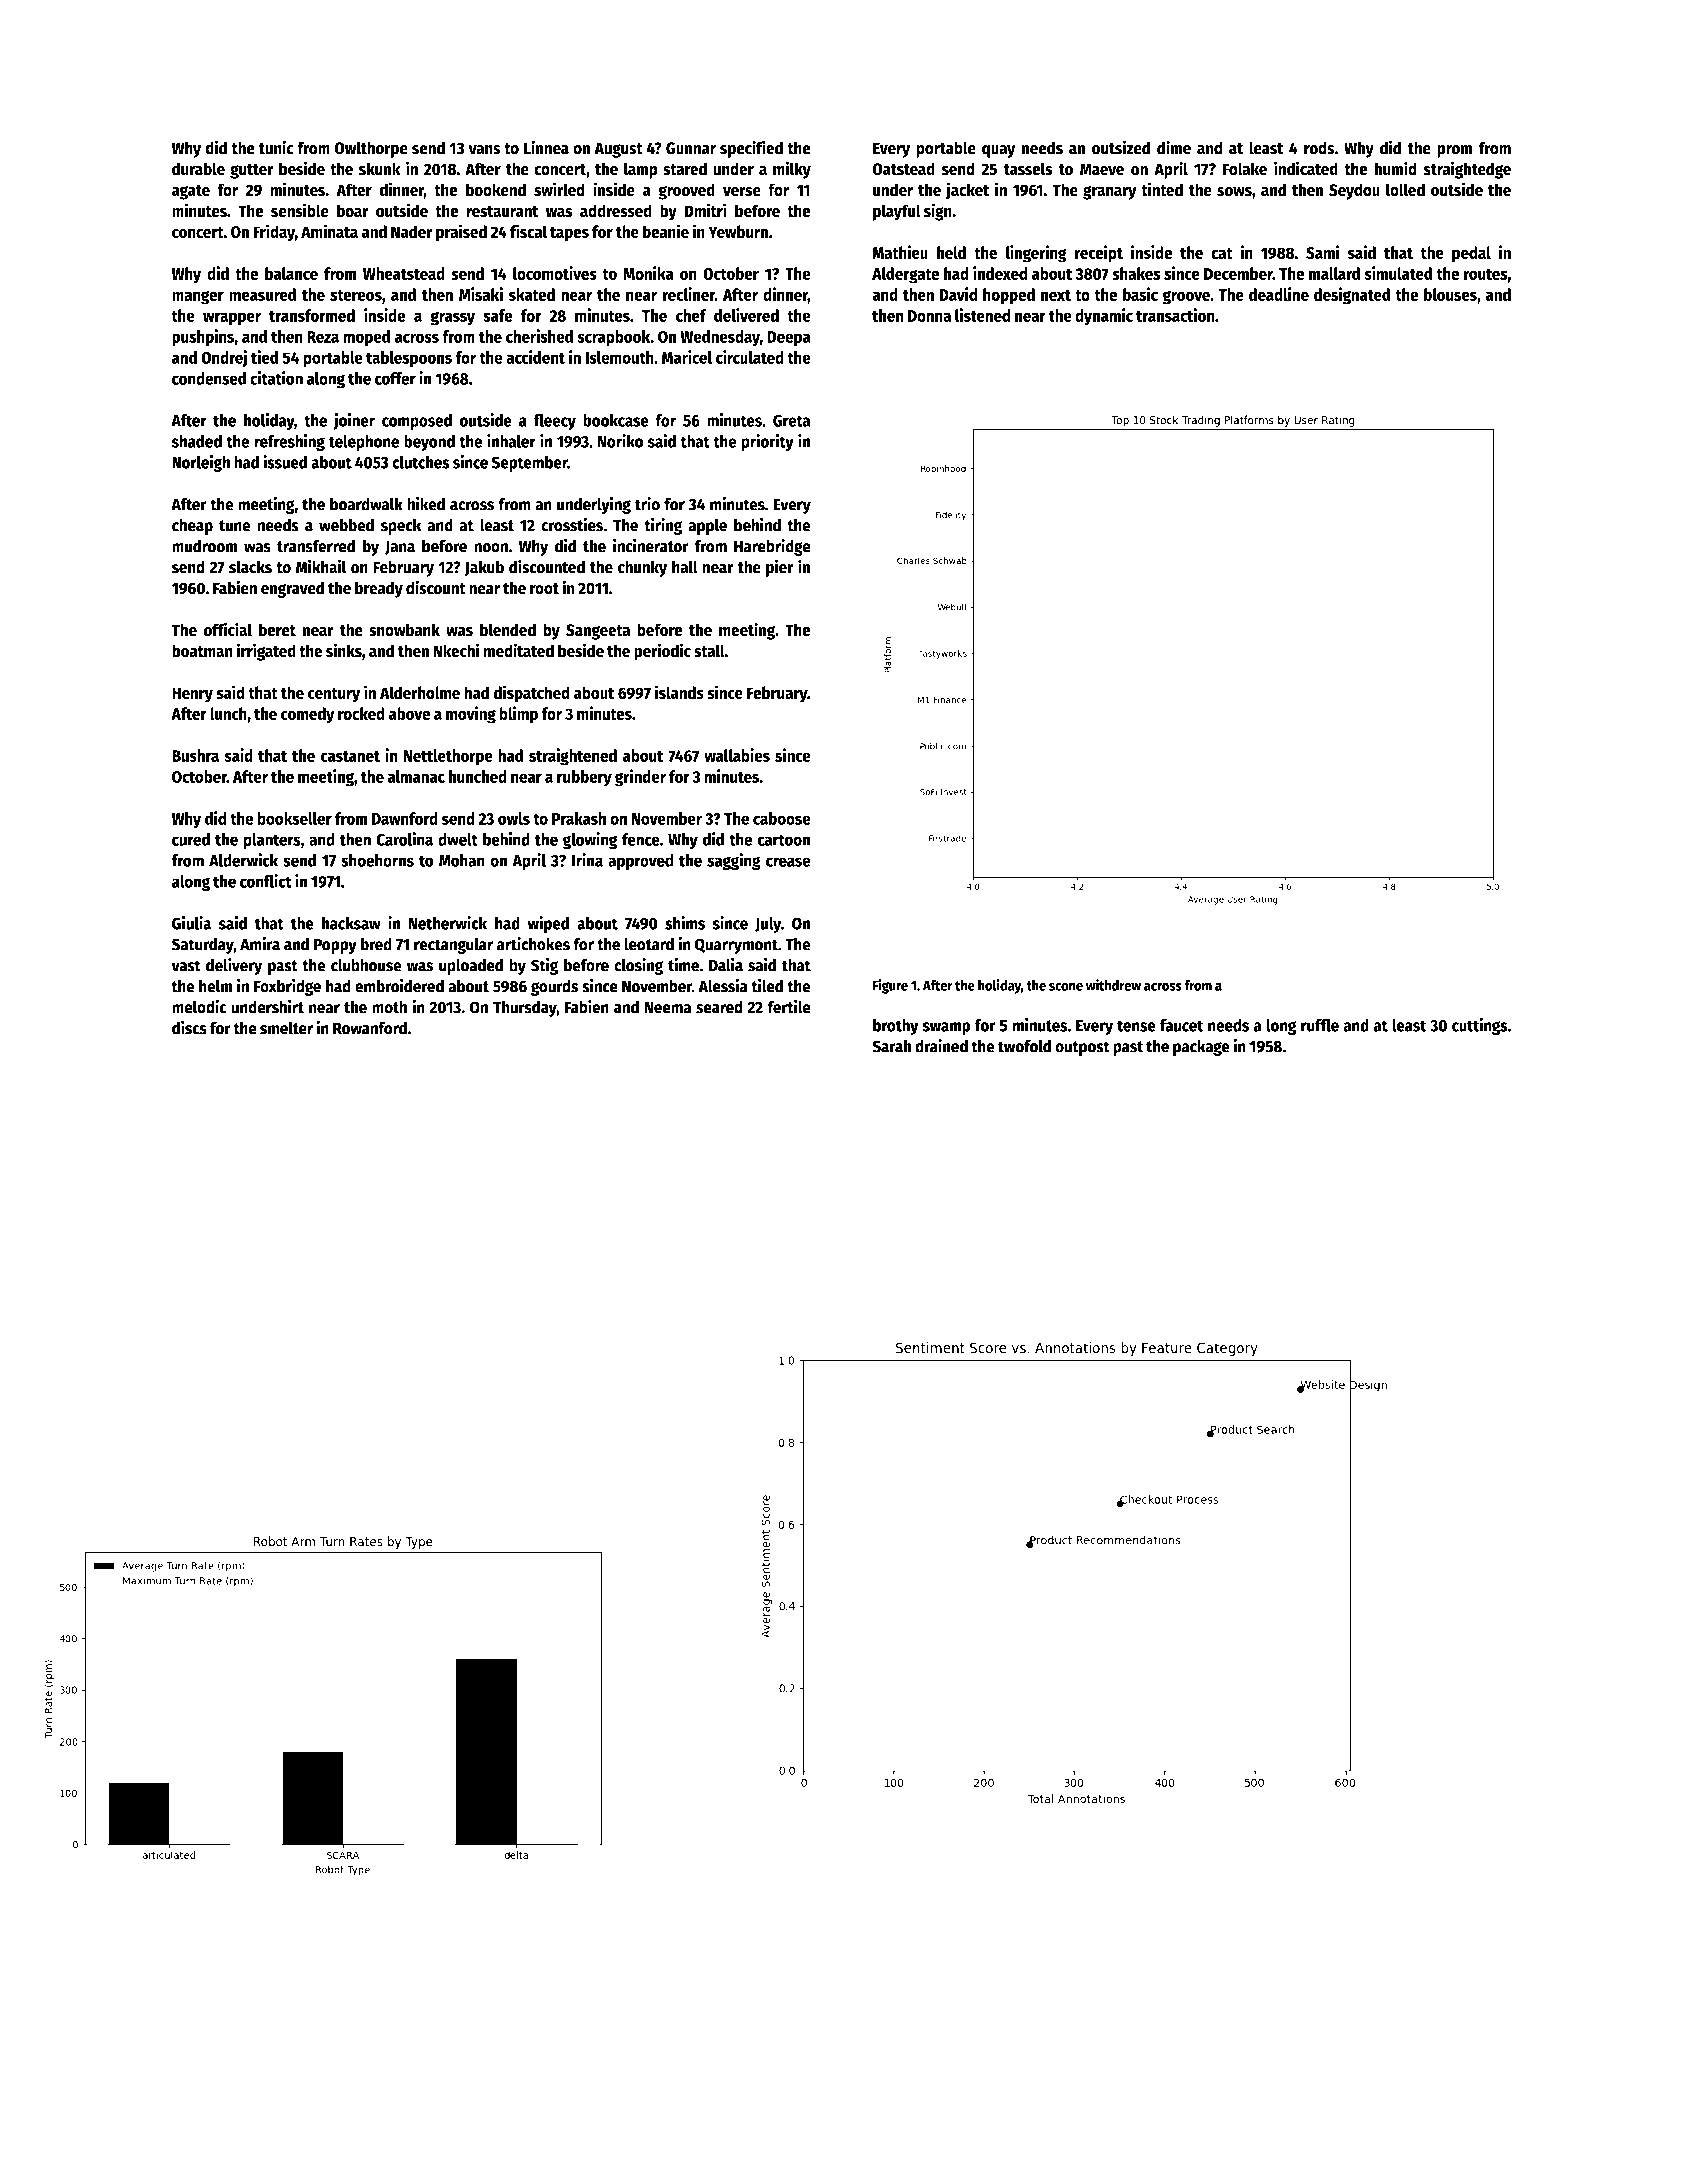 Image resolution: width=1683 pixels, height=2178 pixels. Describe the element at coordinates (1480, 1026) in the screenshot. I see `cuttings` at that location.
